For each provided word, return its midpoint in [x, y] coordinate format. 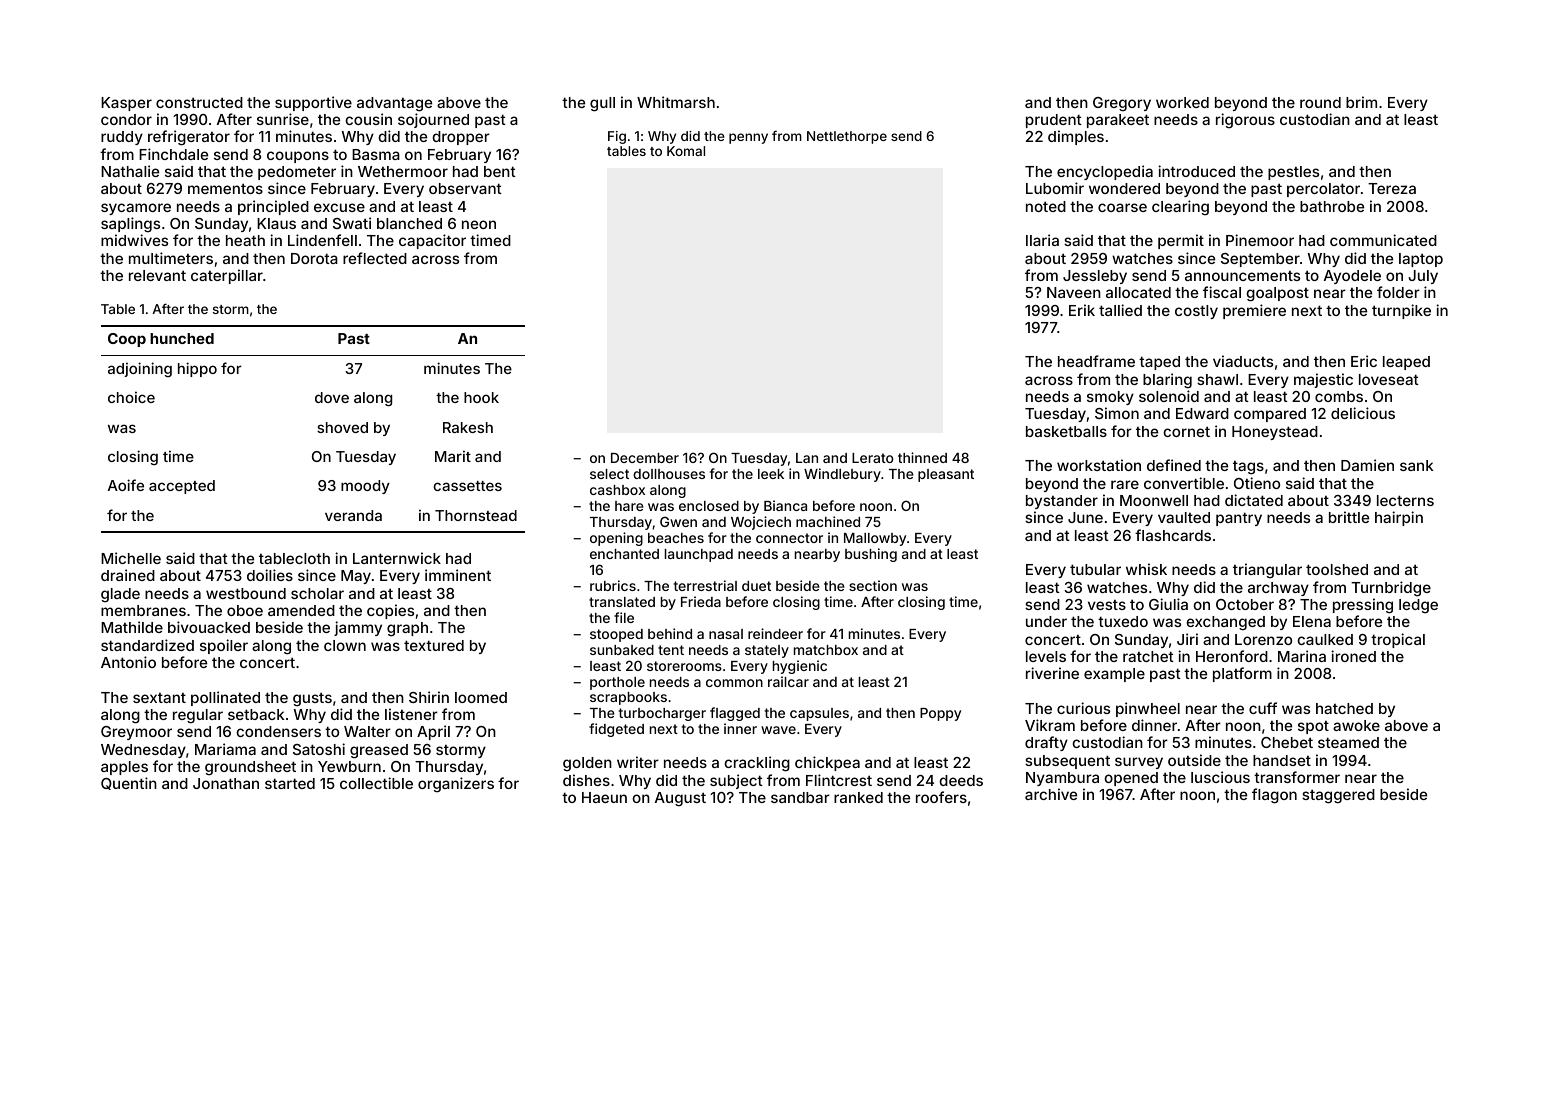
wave [778, 730]
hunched [182, 338]
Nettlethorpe [847, 137]
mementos [225, 188]
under [1046, 621]
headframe [1096, 361]
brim [1361, 102]
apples [124, 768]
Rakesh [468, 427]
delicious [1363, 413]
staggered [1338, 796]
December [645, 458]
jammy [358, 628]
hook [481, 397]
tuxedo [1123, 621]
